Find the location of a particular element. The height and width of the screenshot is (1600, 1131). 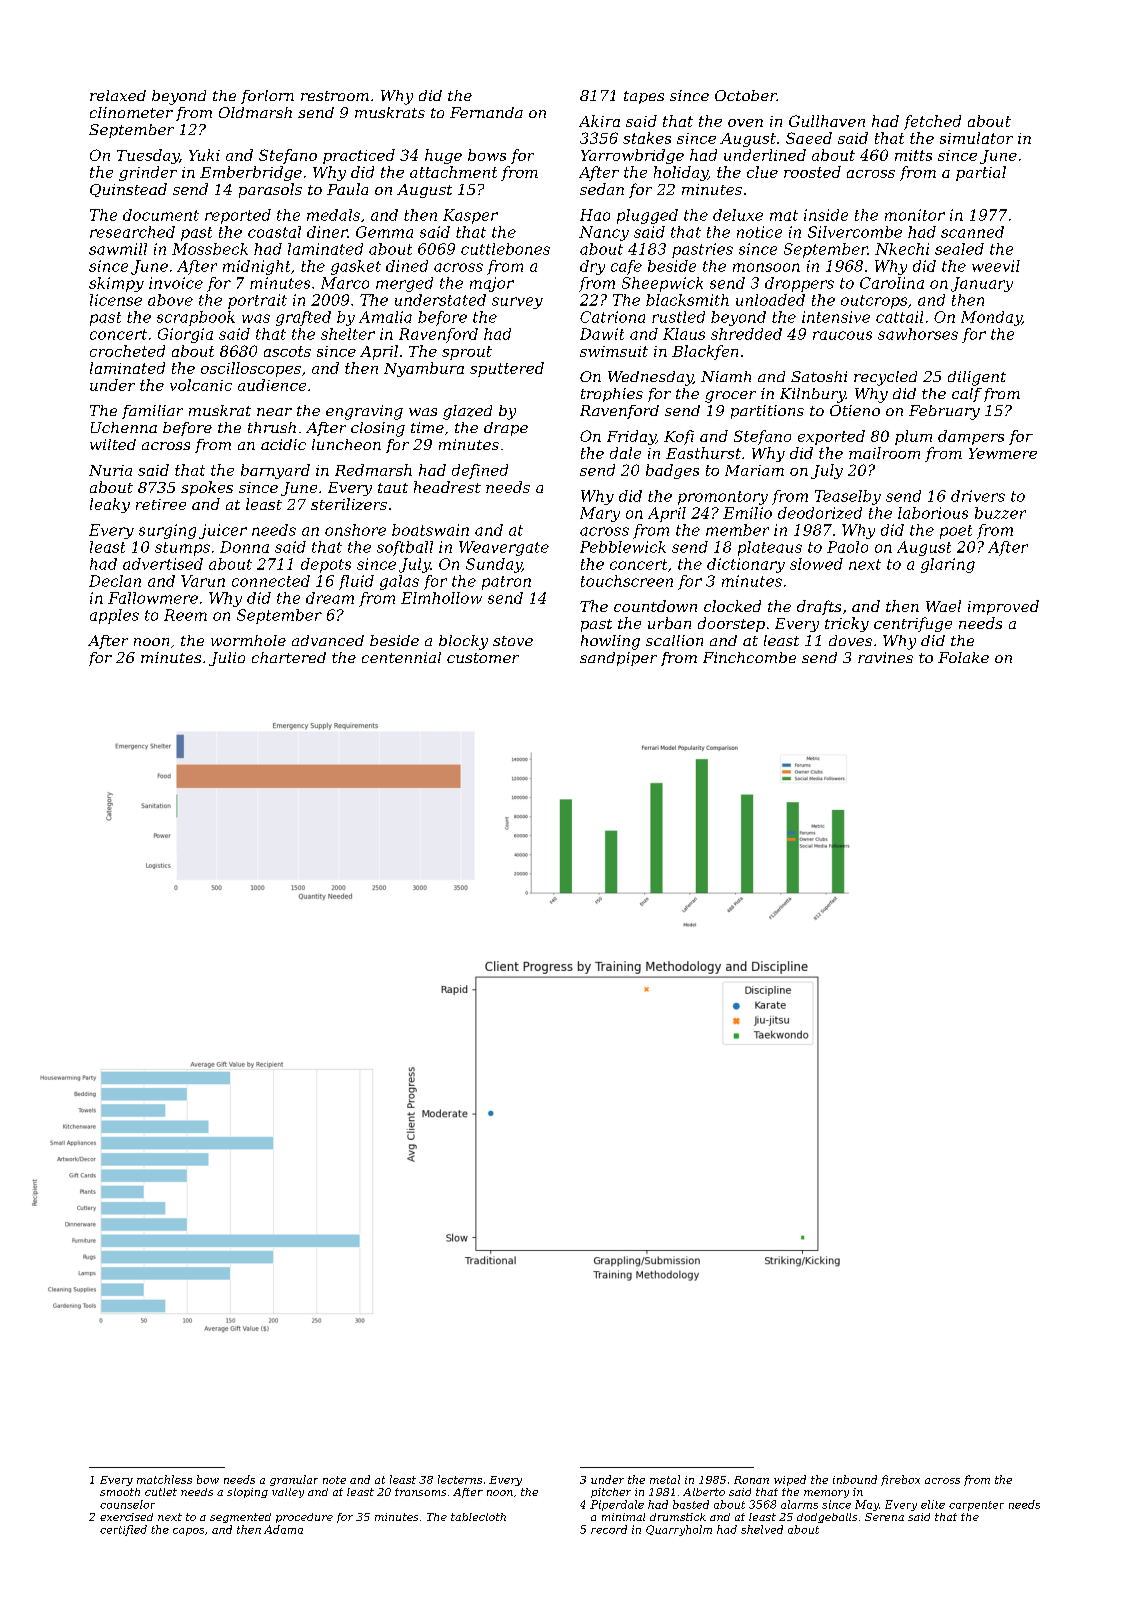

granular is located at coordinates (294, 1480).
